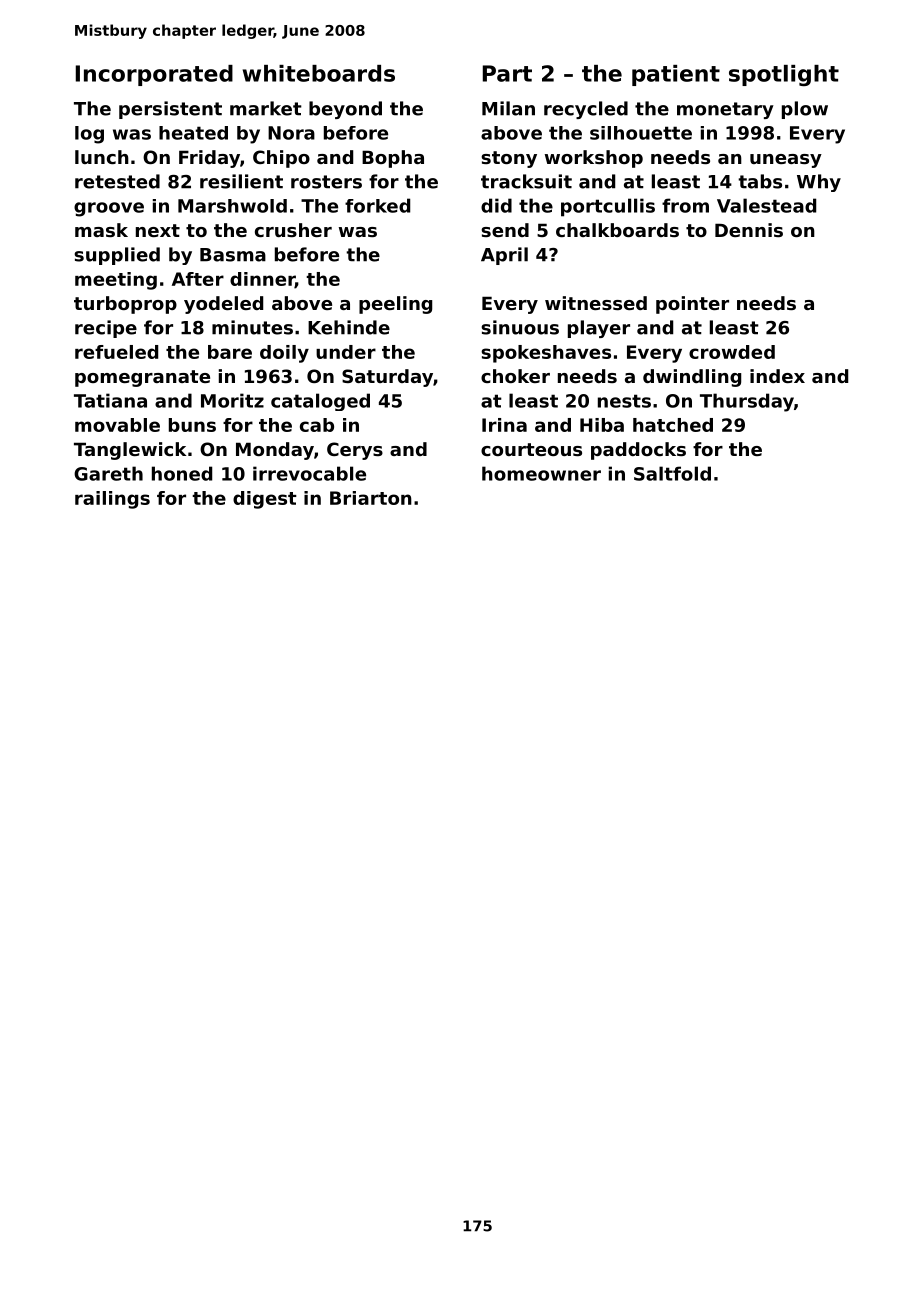 The image size is (924, 1311). Describe the element at coordinates (596, 303) in the screenshot. I see `witnessed` at that location.
